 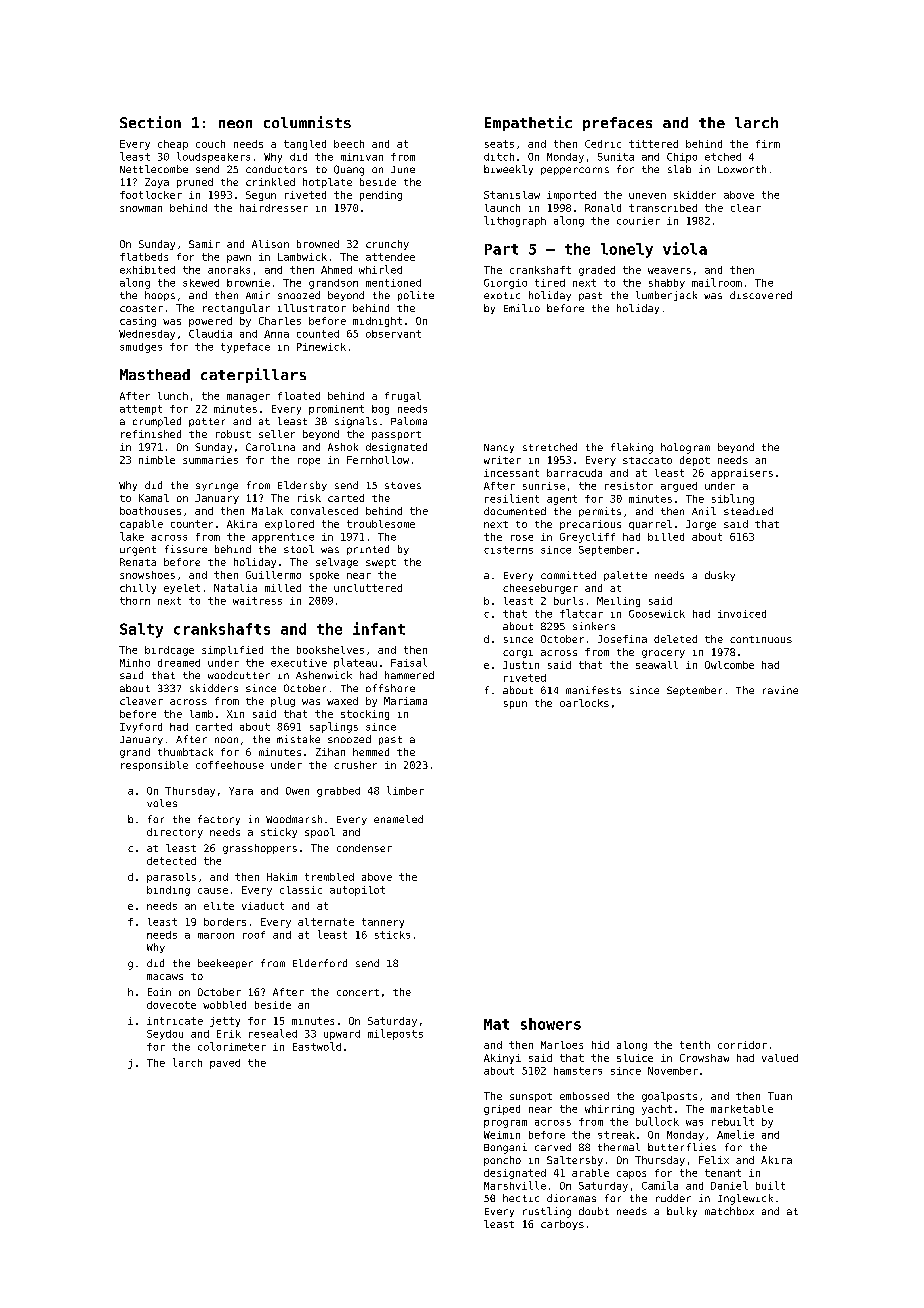 I want to click on paved, so click(x=225, y=1064).
